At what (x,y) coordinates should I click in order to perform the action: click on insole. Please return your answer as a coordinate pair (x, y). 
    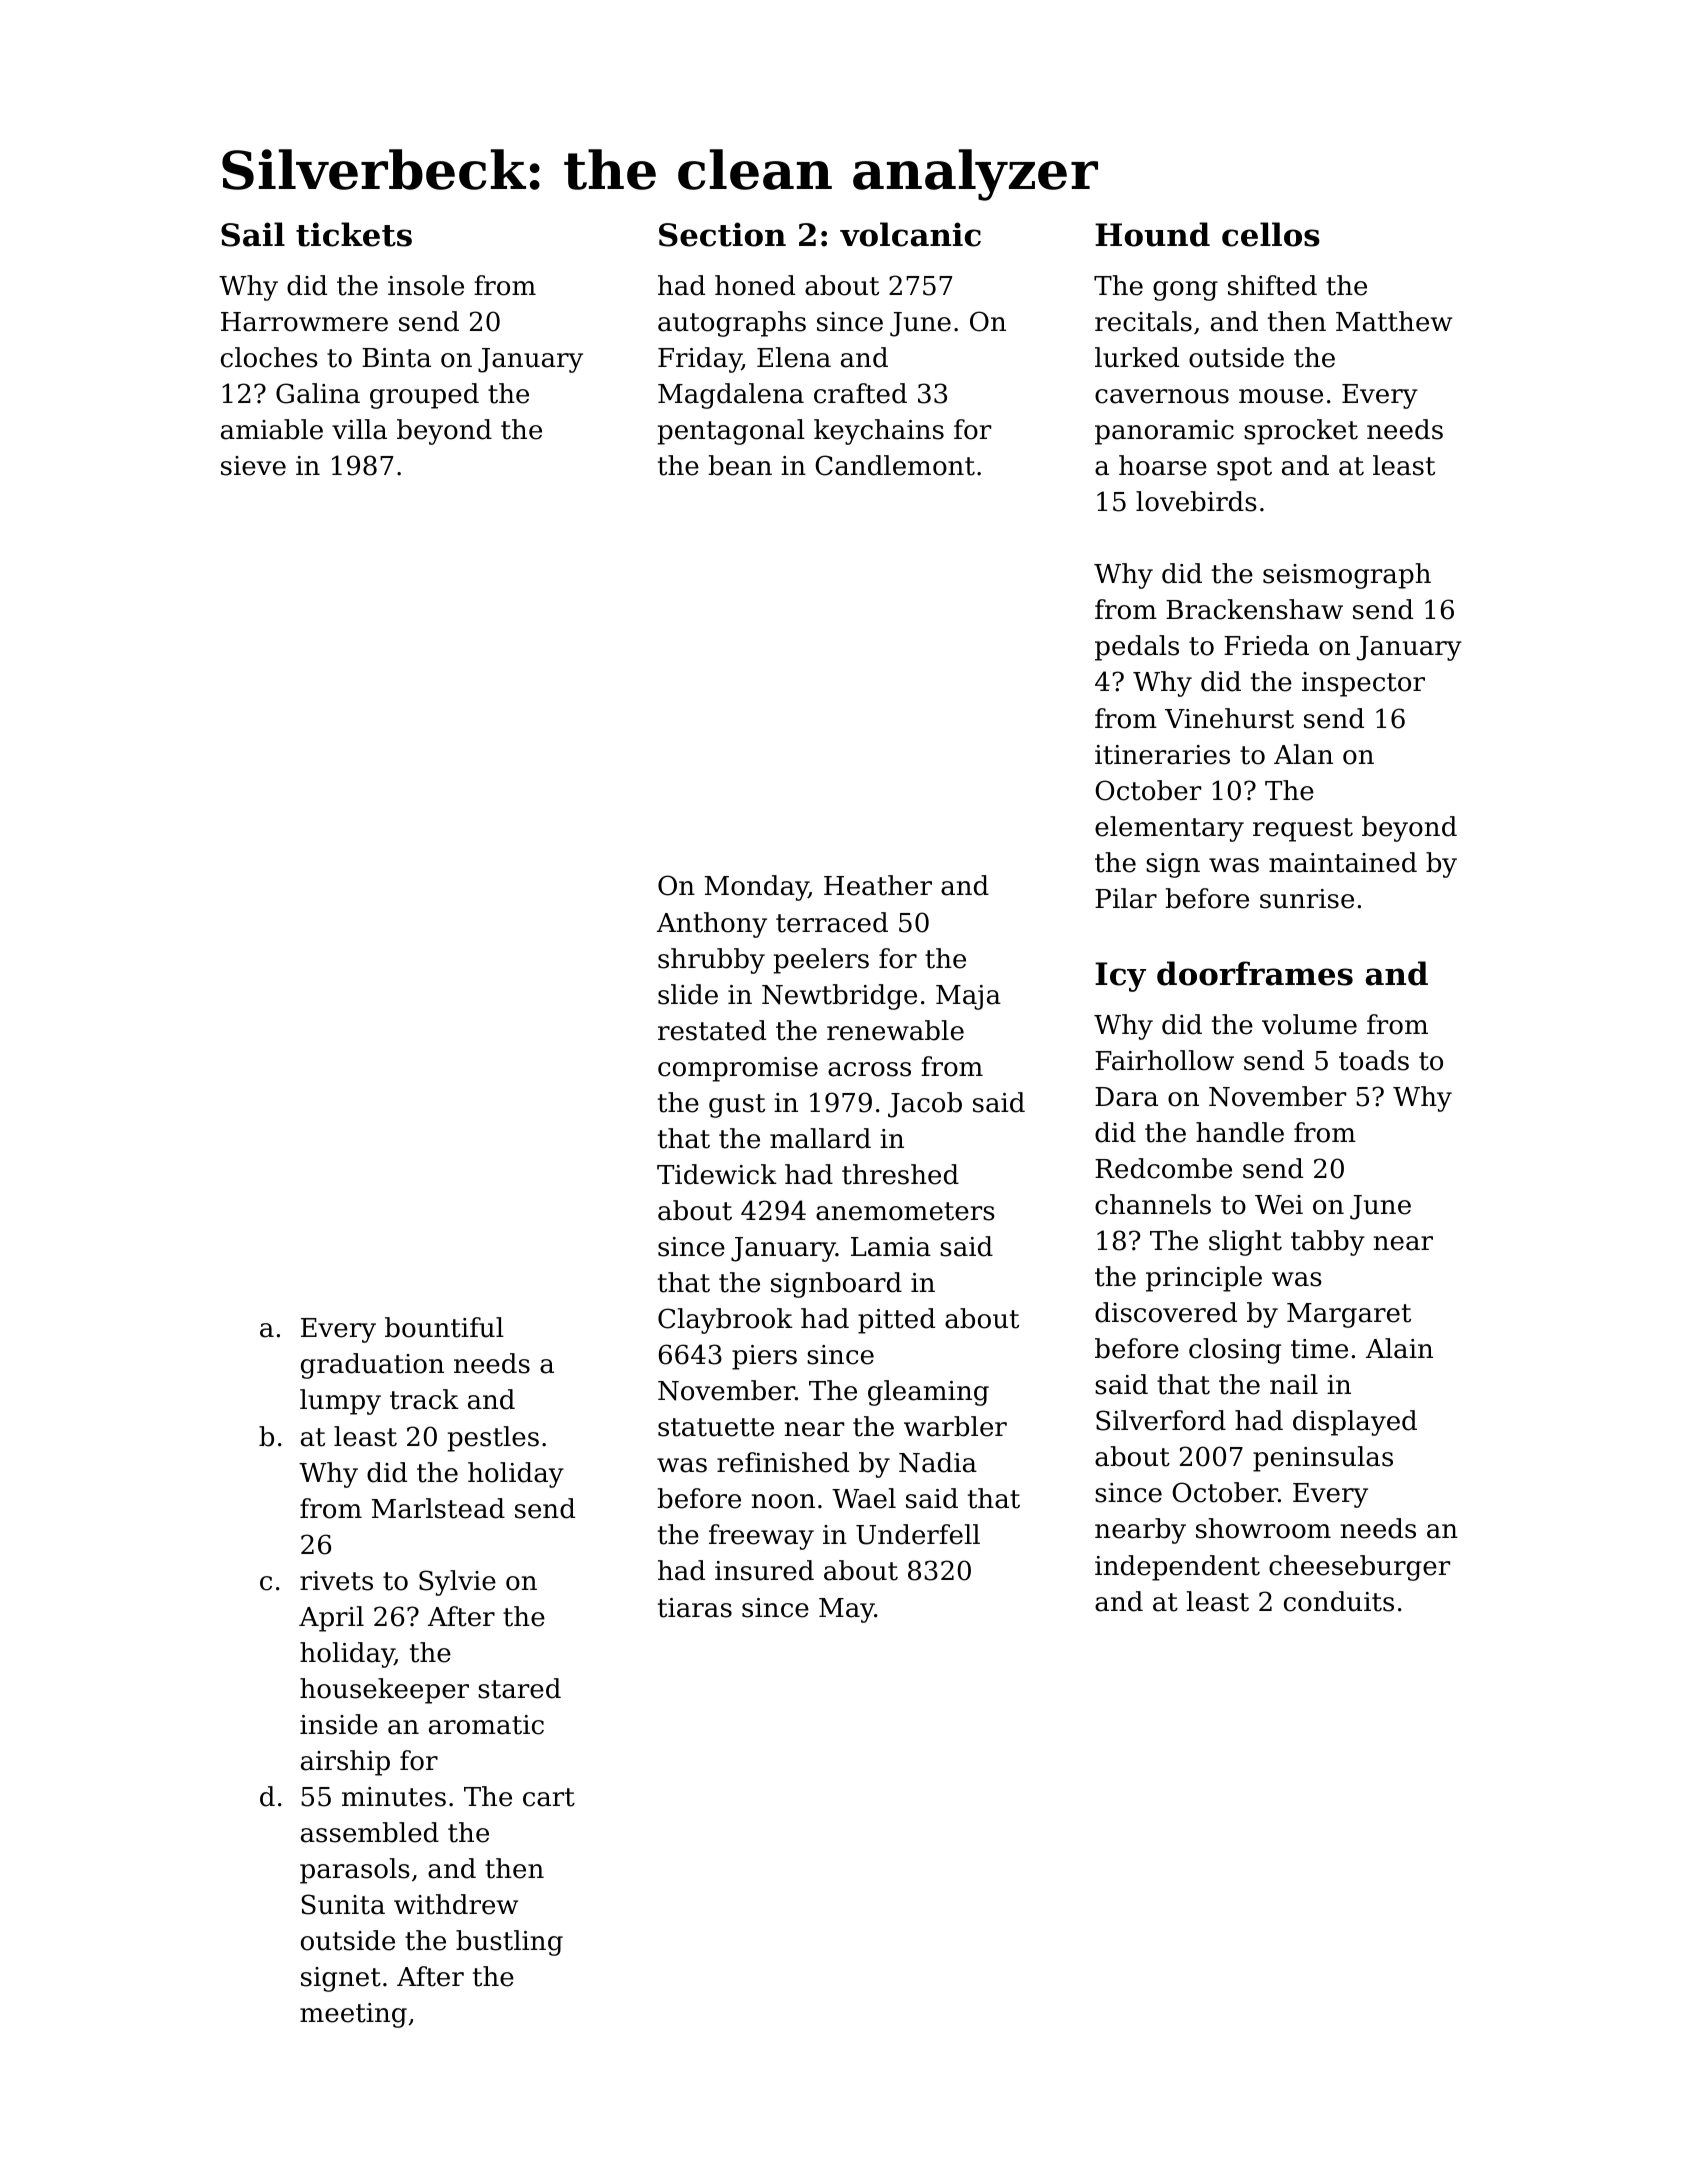
    Looking at the image, I should click on (426, 285).
